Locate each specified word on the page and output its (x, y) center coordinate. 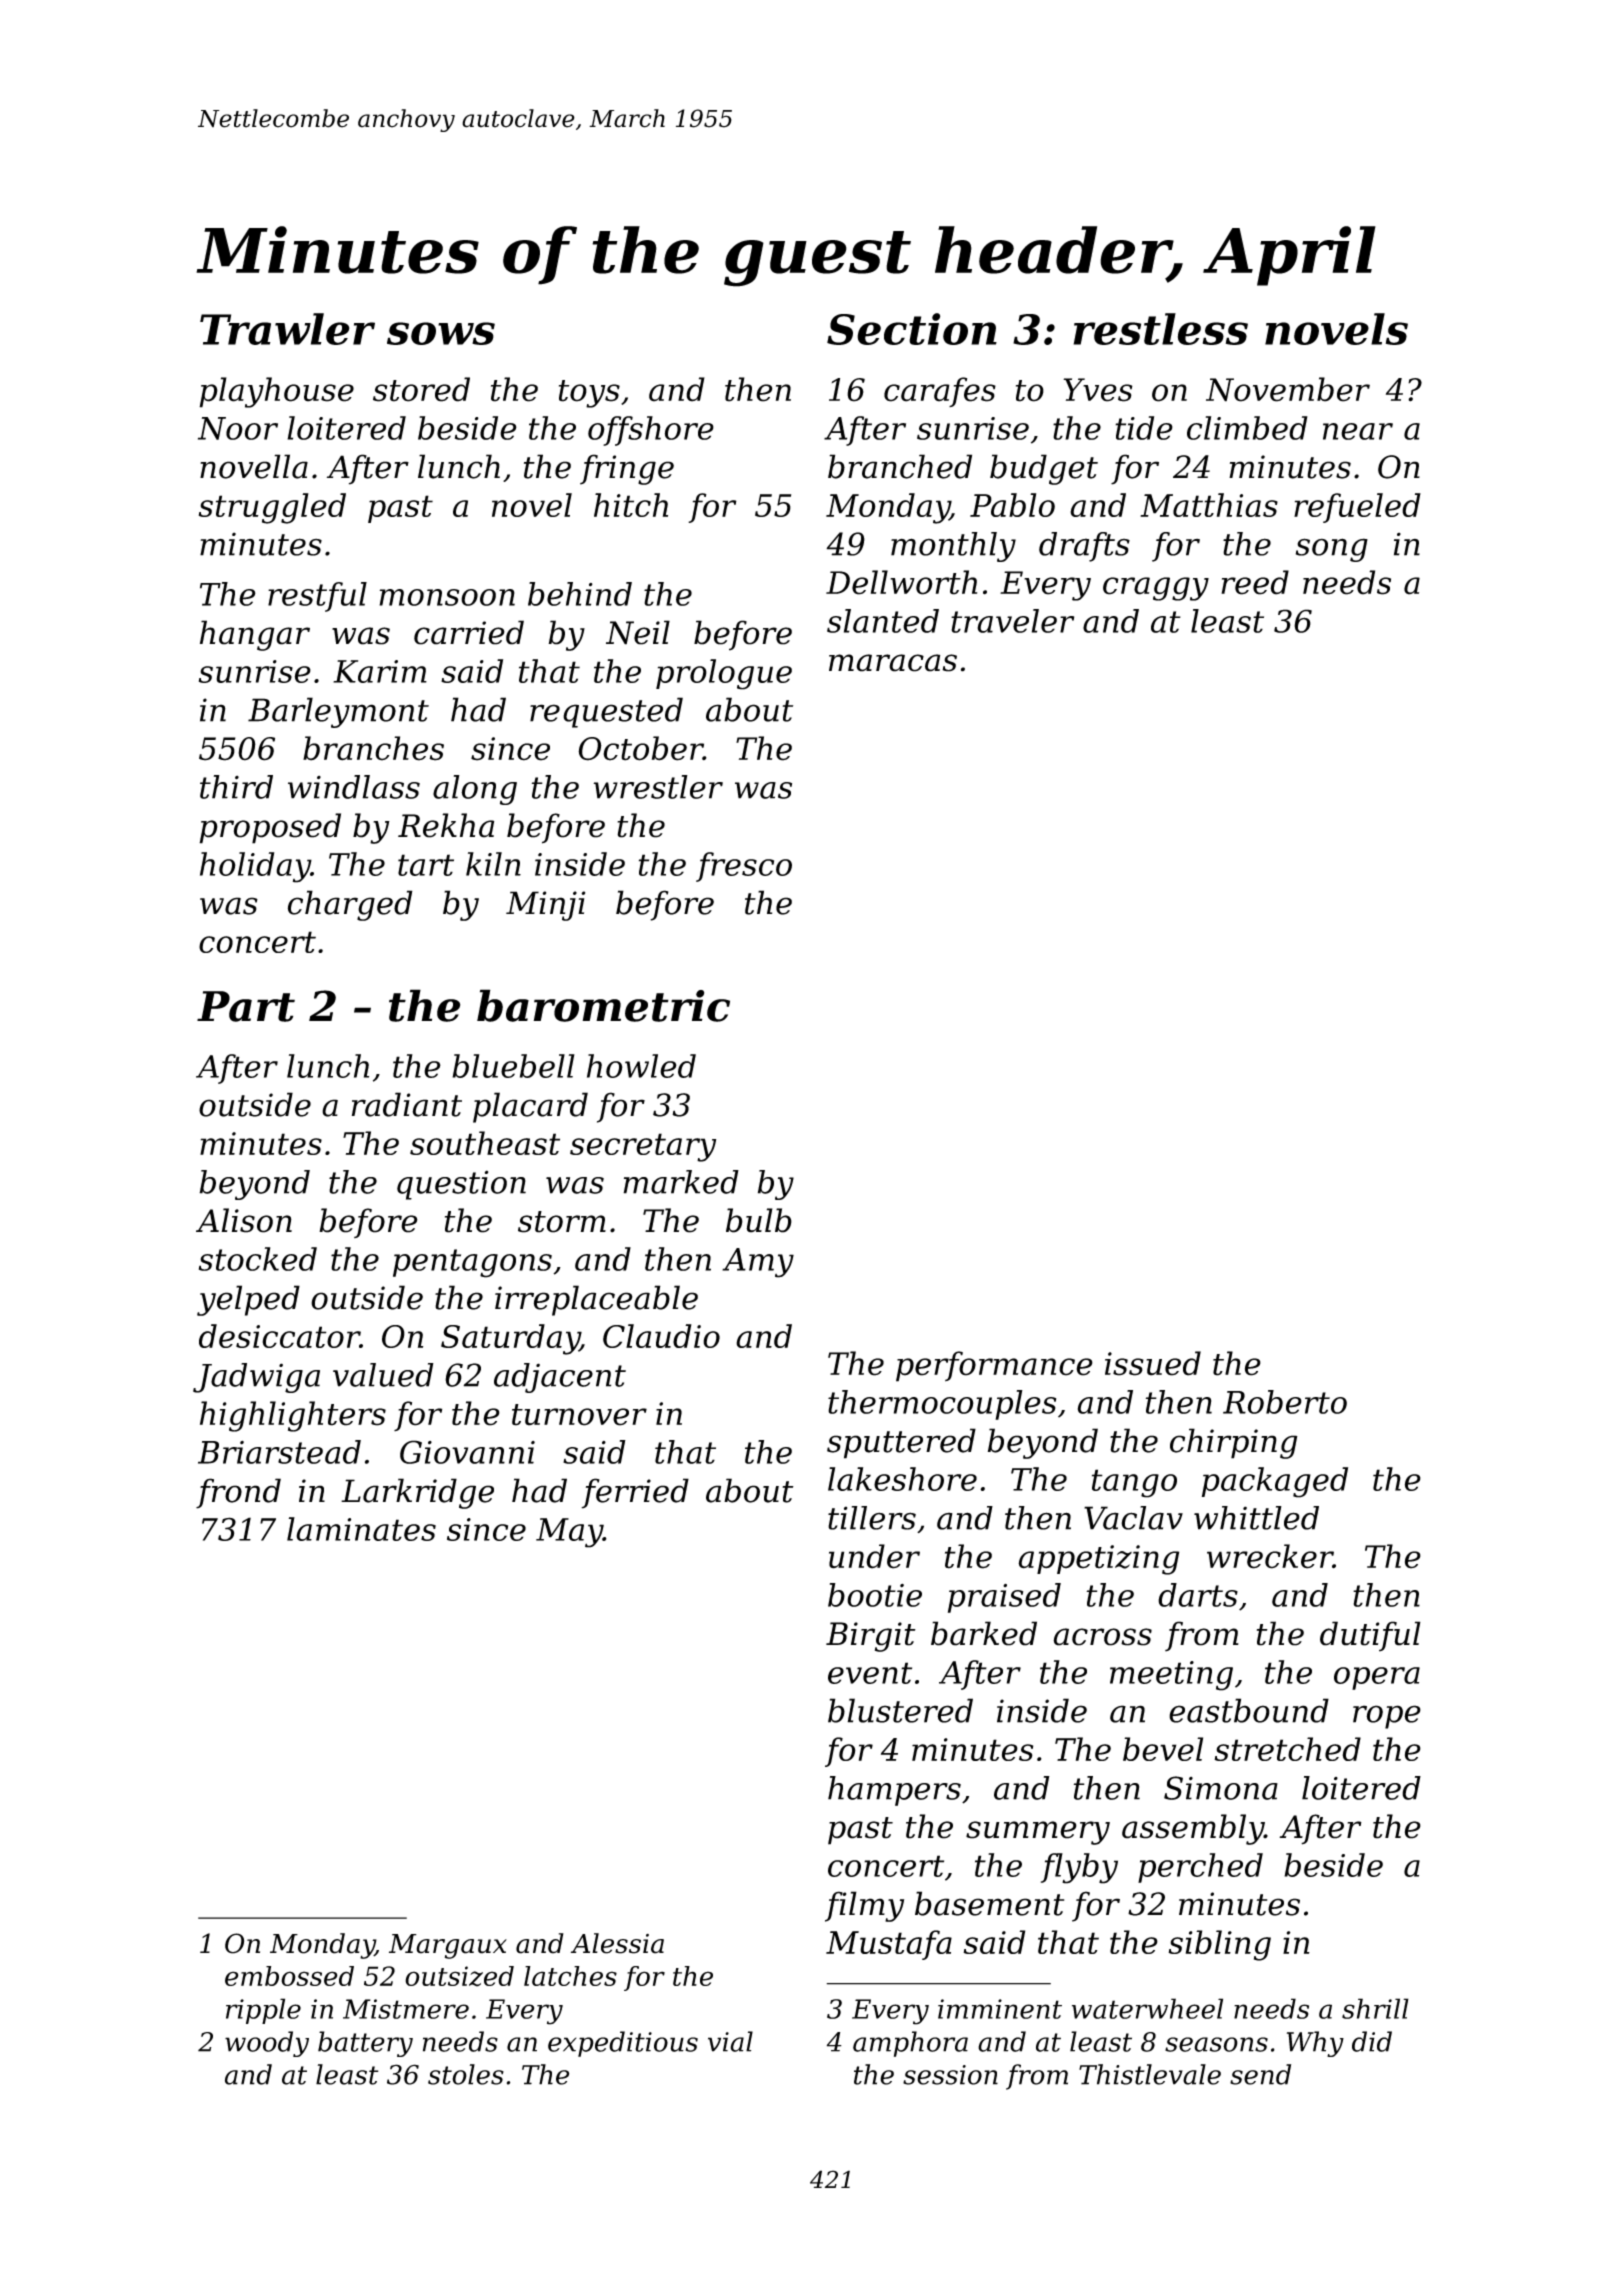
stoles (466, 2074)
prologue (724, 674)
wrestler (658, 787)
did (1372, 2041)
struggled (272, 508)
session (950, 2075)
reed (1255, 582)
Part (246, 1006)
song (1332, 550)
